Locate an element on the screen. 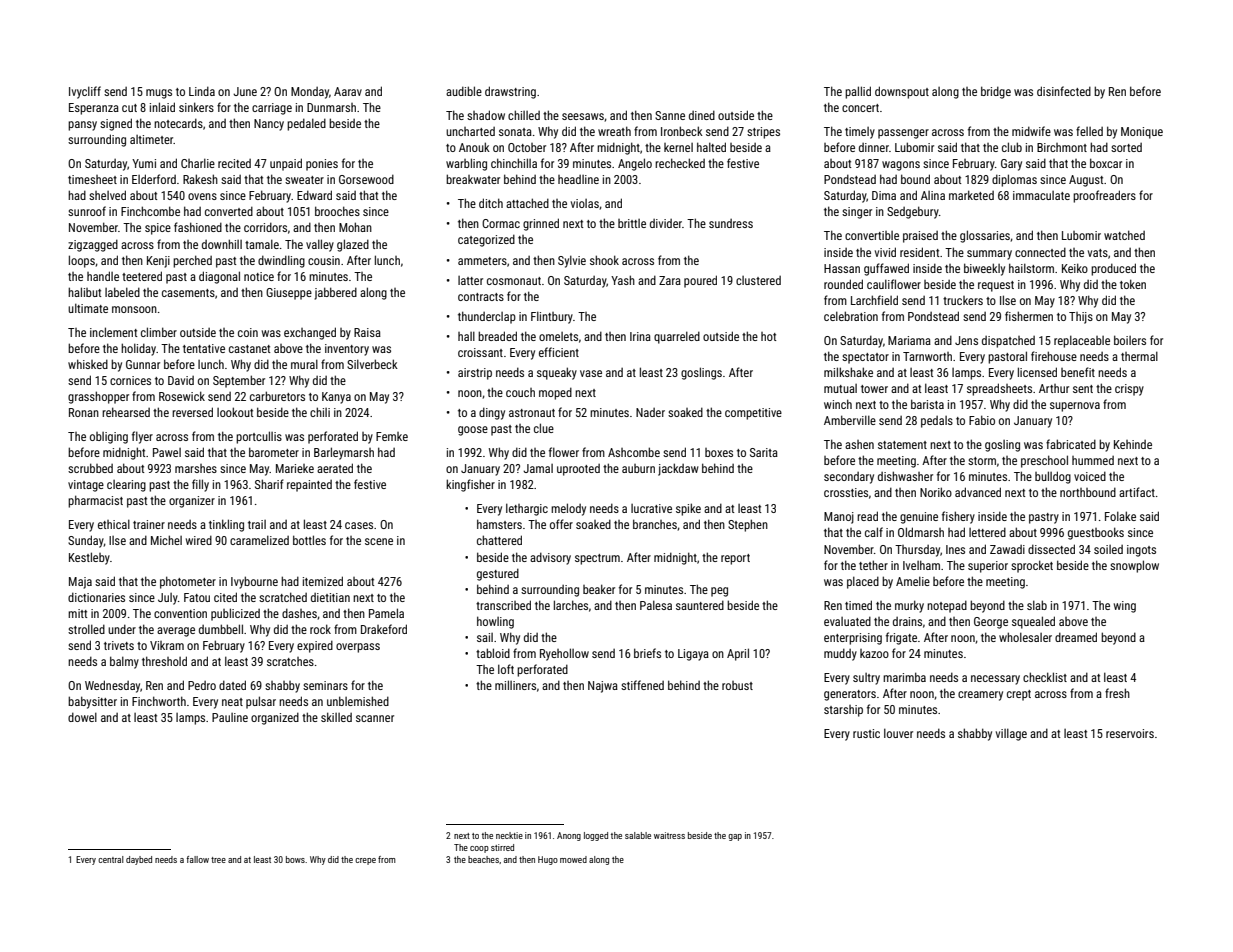 The image size is (1233, 952). shadow is located at coordinates (486, 115).
